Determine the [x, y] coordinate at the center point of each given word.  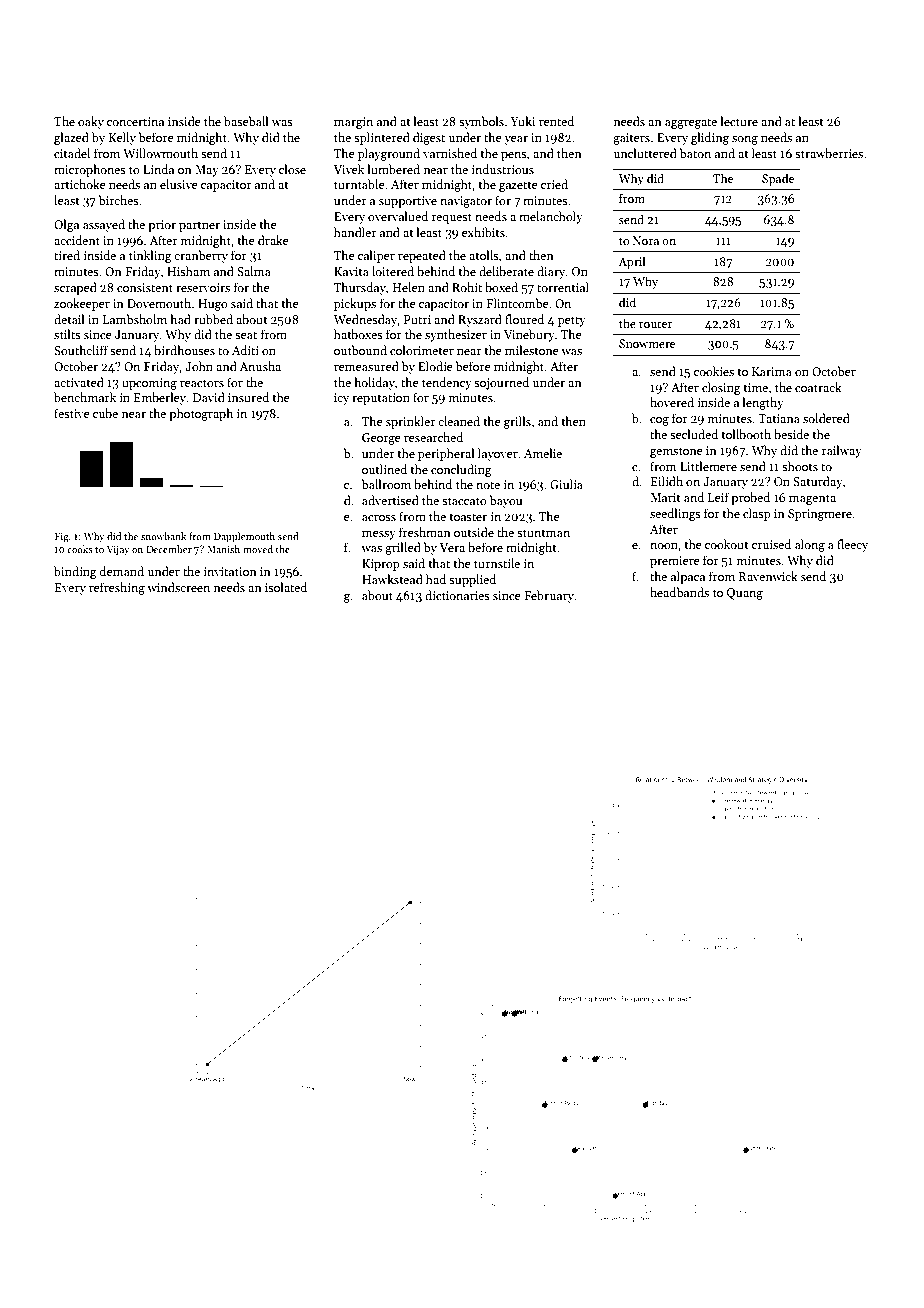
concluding [461, 470]
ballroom [386, 484]
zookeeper [82, 304]
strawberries [829, 153]
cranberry [201, 256]
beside [791, 434]
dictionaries [457, 595]
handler [355, 232]
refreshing [117, 588]
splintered [382, 138]
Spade [778, 179]
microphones [90, 170]
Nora [646, 240]
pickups [355, 304]
